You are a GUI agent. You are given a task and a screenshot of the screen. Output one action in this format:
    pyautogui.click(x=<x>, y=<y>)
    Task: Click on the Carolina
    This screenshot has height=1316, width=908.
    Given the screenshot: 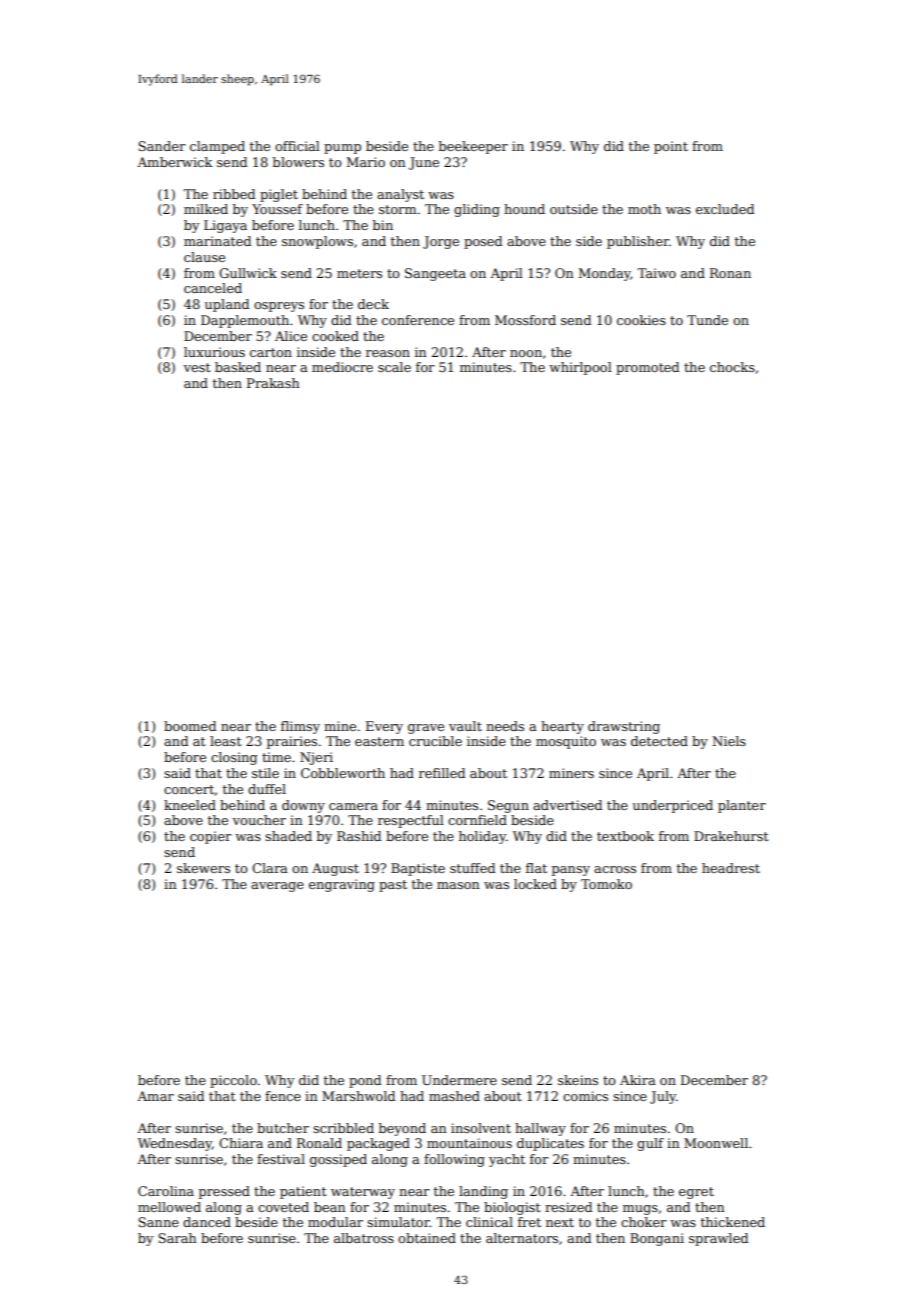 What is the action you would take?
    pyautogui.click(x=166, y=1191)
